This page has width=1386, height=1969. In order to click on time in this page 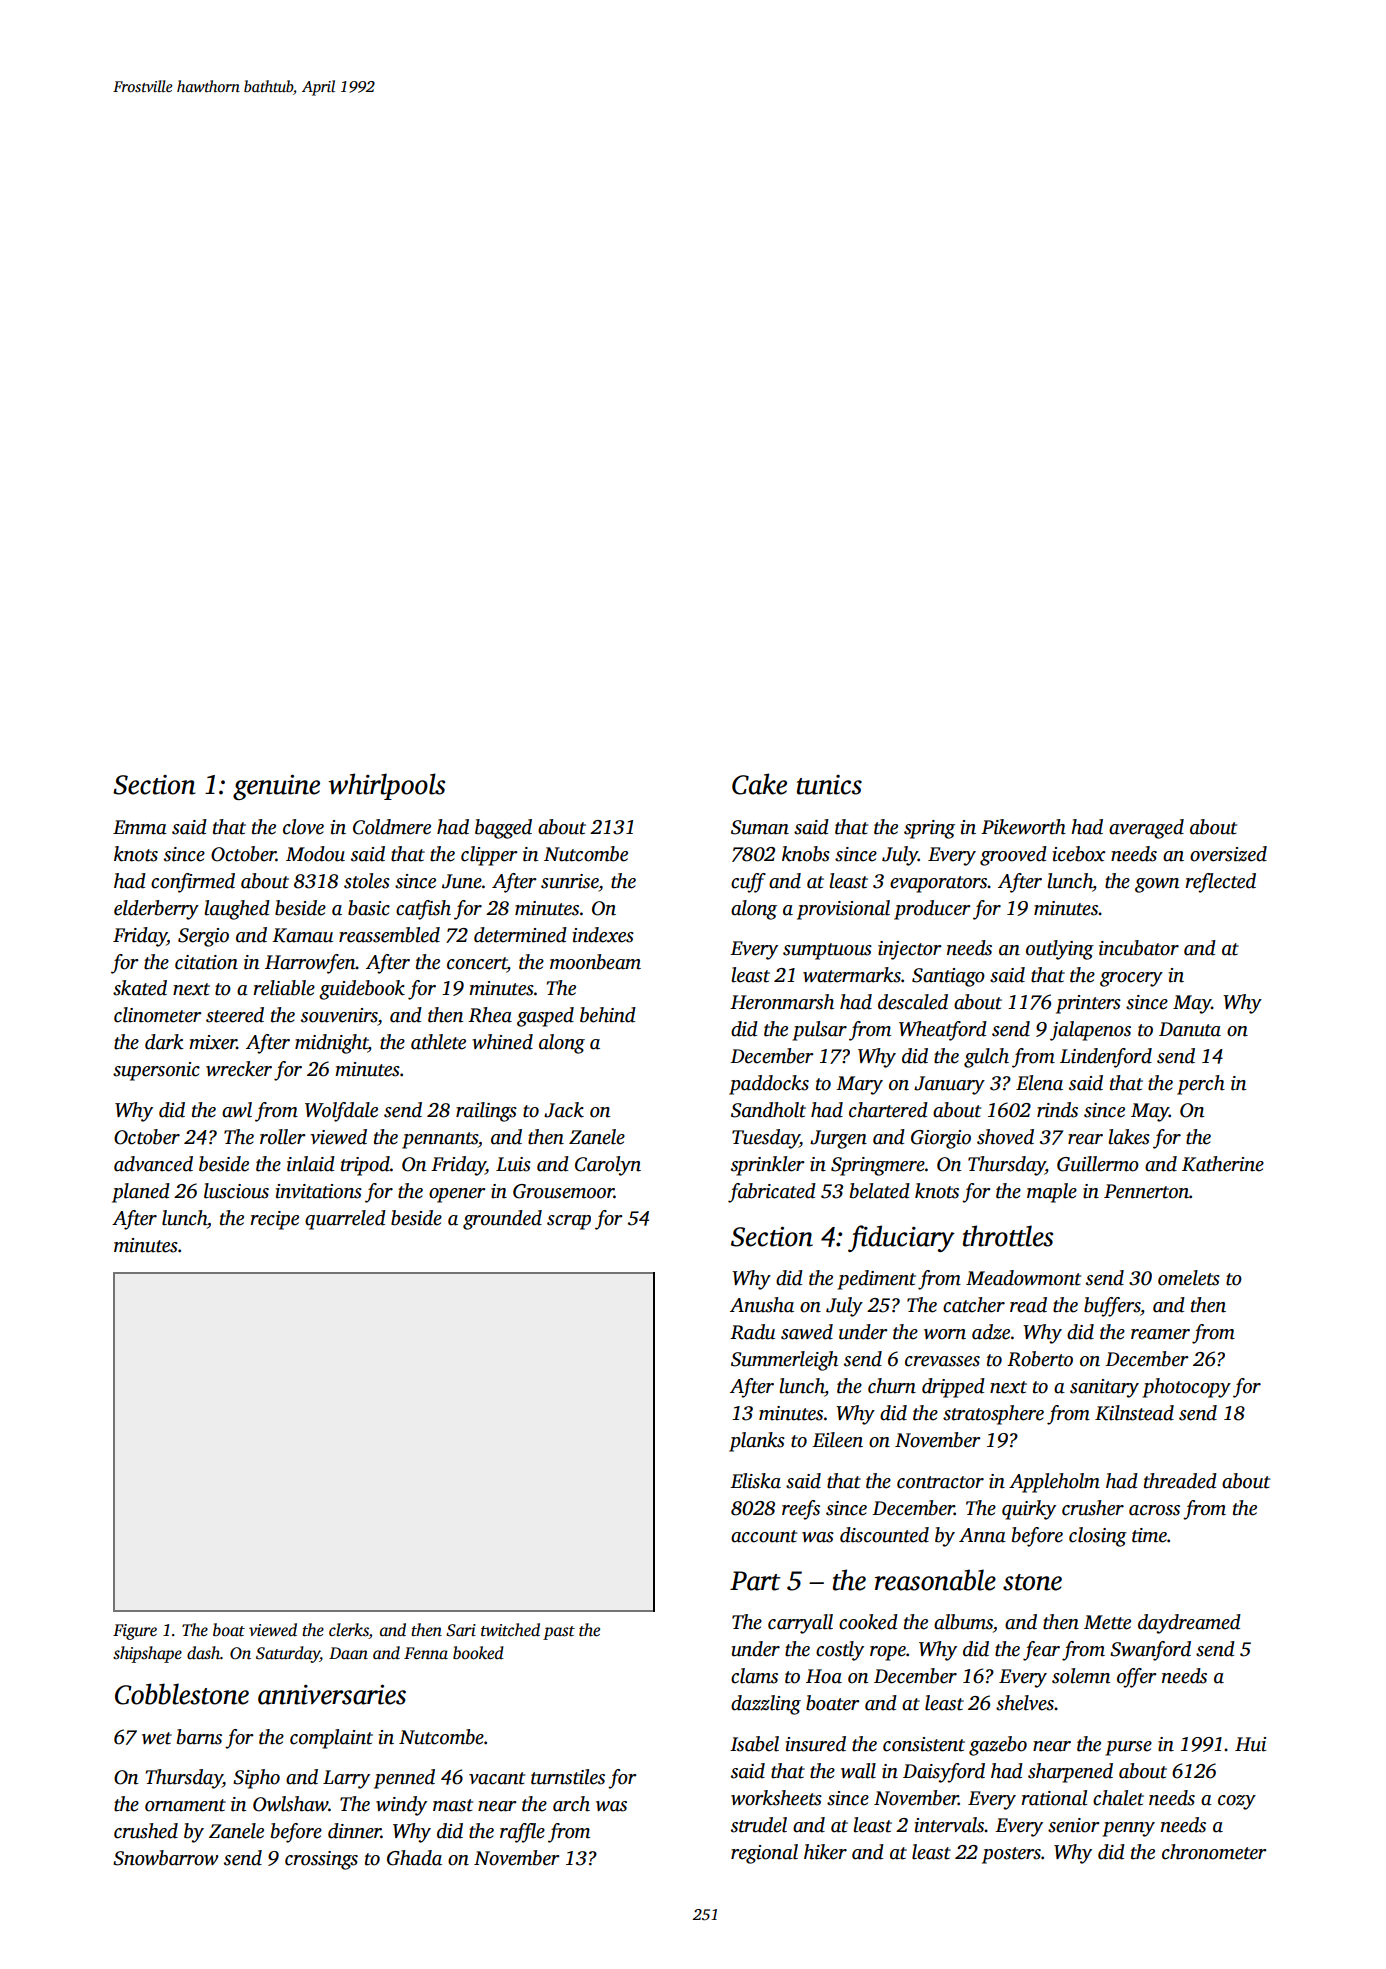, I will do `click(1149, 1535)`.
